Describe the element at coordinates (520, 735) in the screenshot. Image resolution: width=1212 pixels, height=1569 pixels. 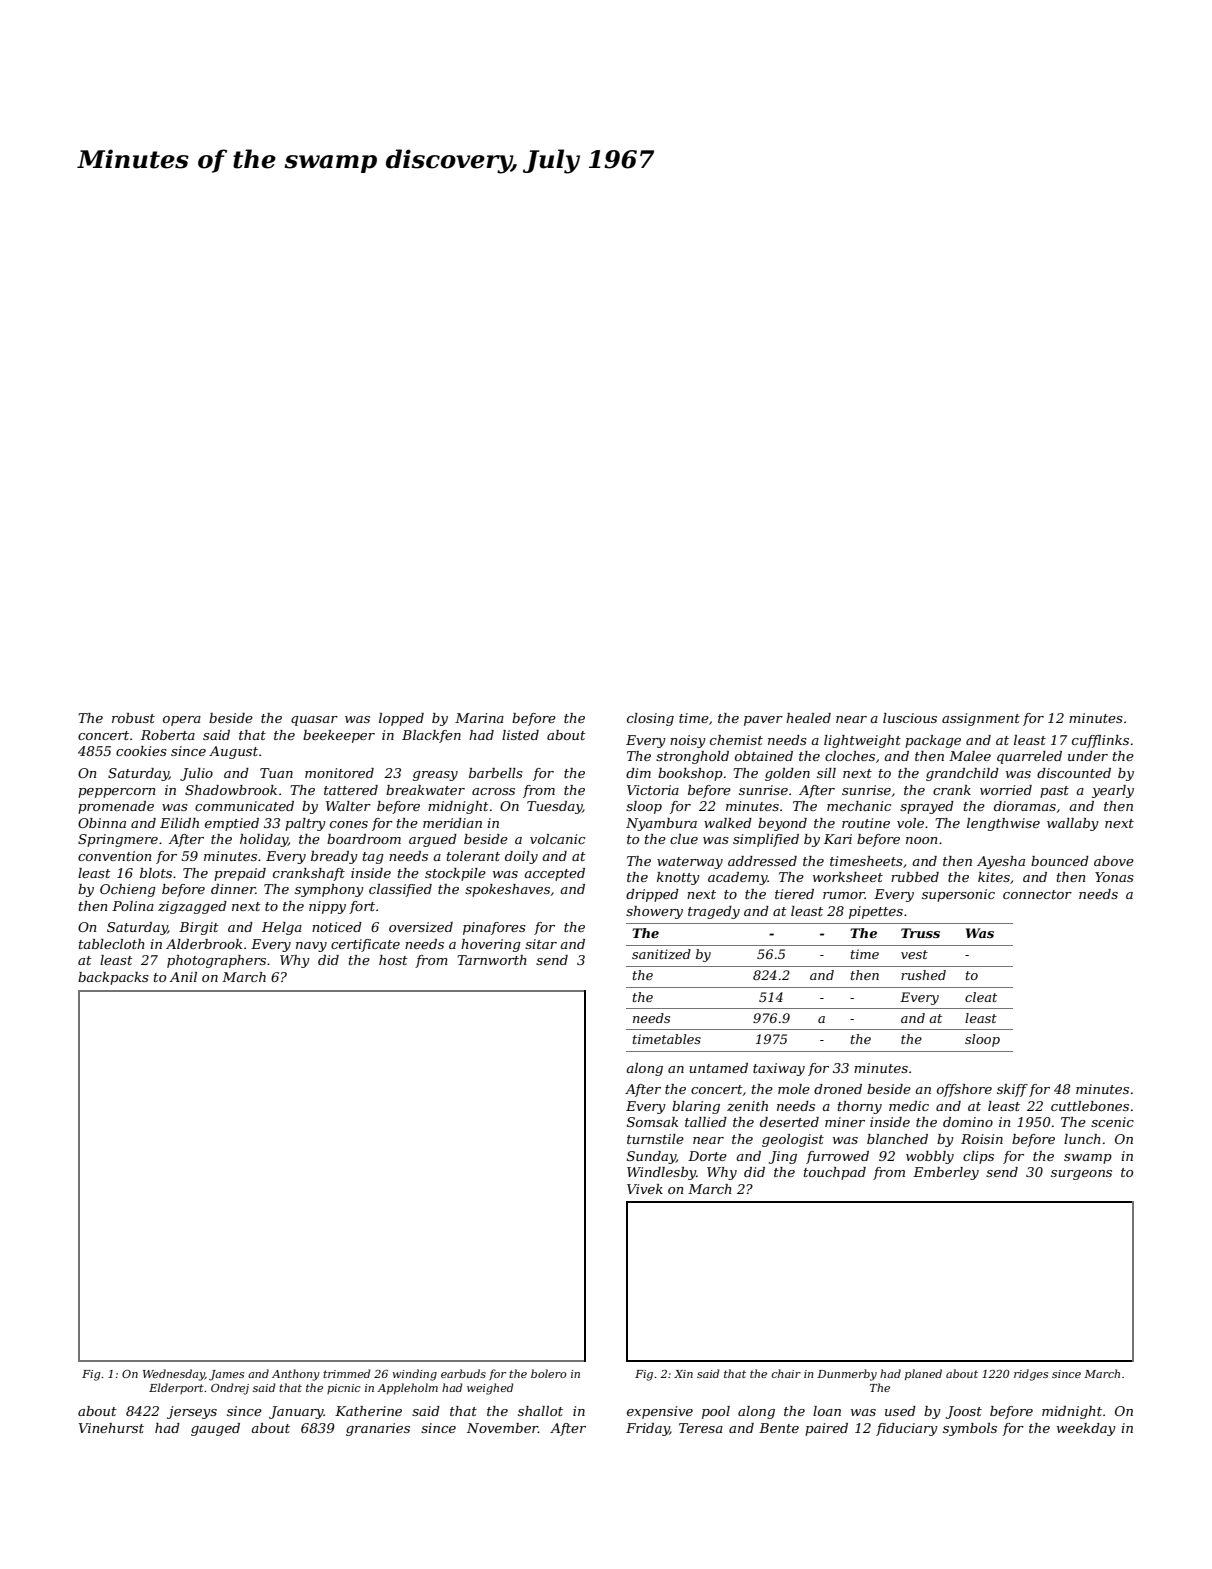
I see `listed` at that location.
